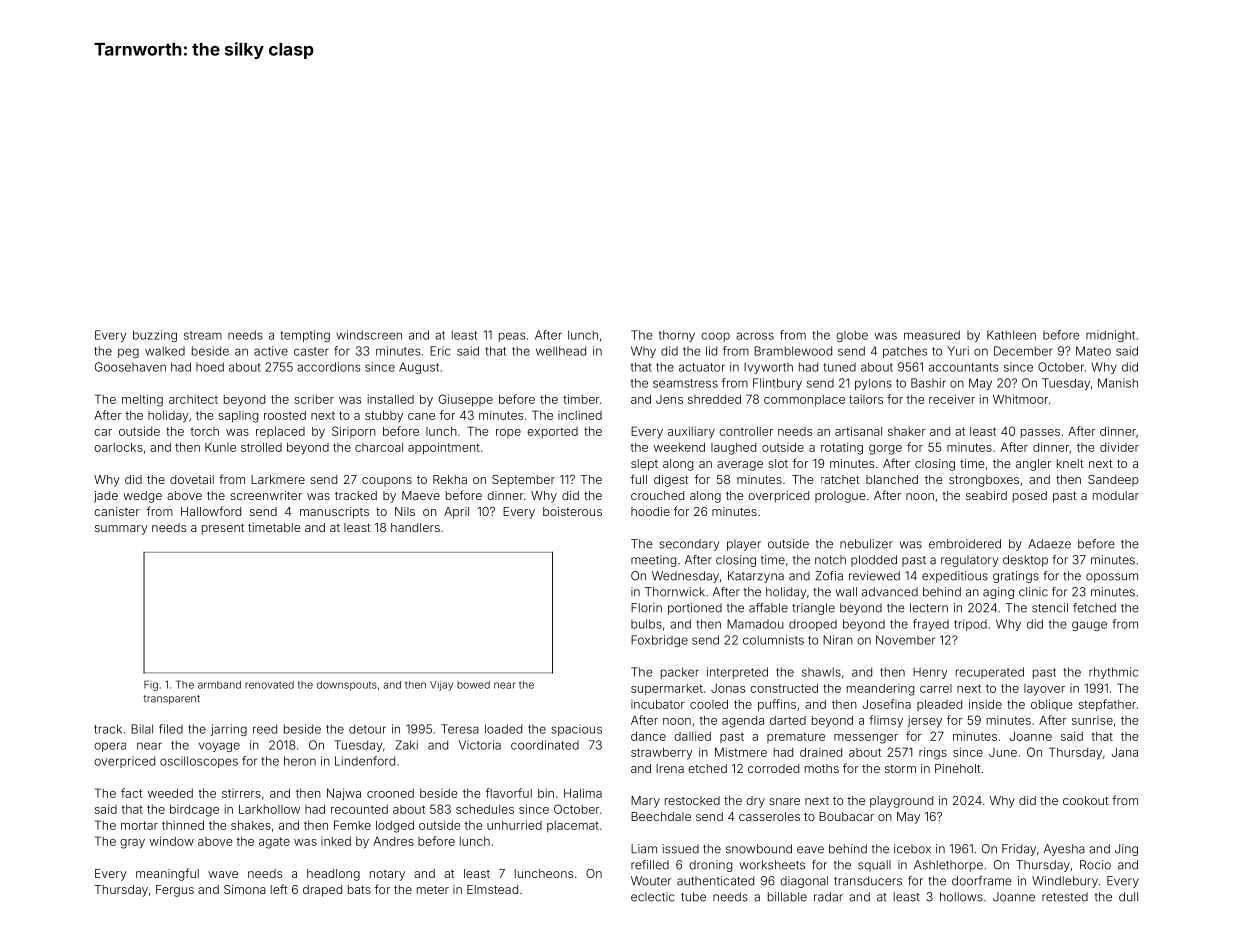 The height and width of the screenshot is (952, 1233). What do you see at coordinates (1040, 433) in the screenshot?
I see `passes` at bounding box center [1040, 433].
